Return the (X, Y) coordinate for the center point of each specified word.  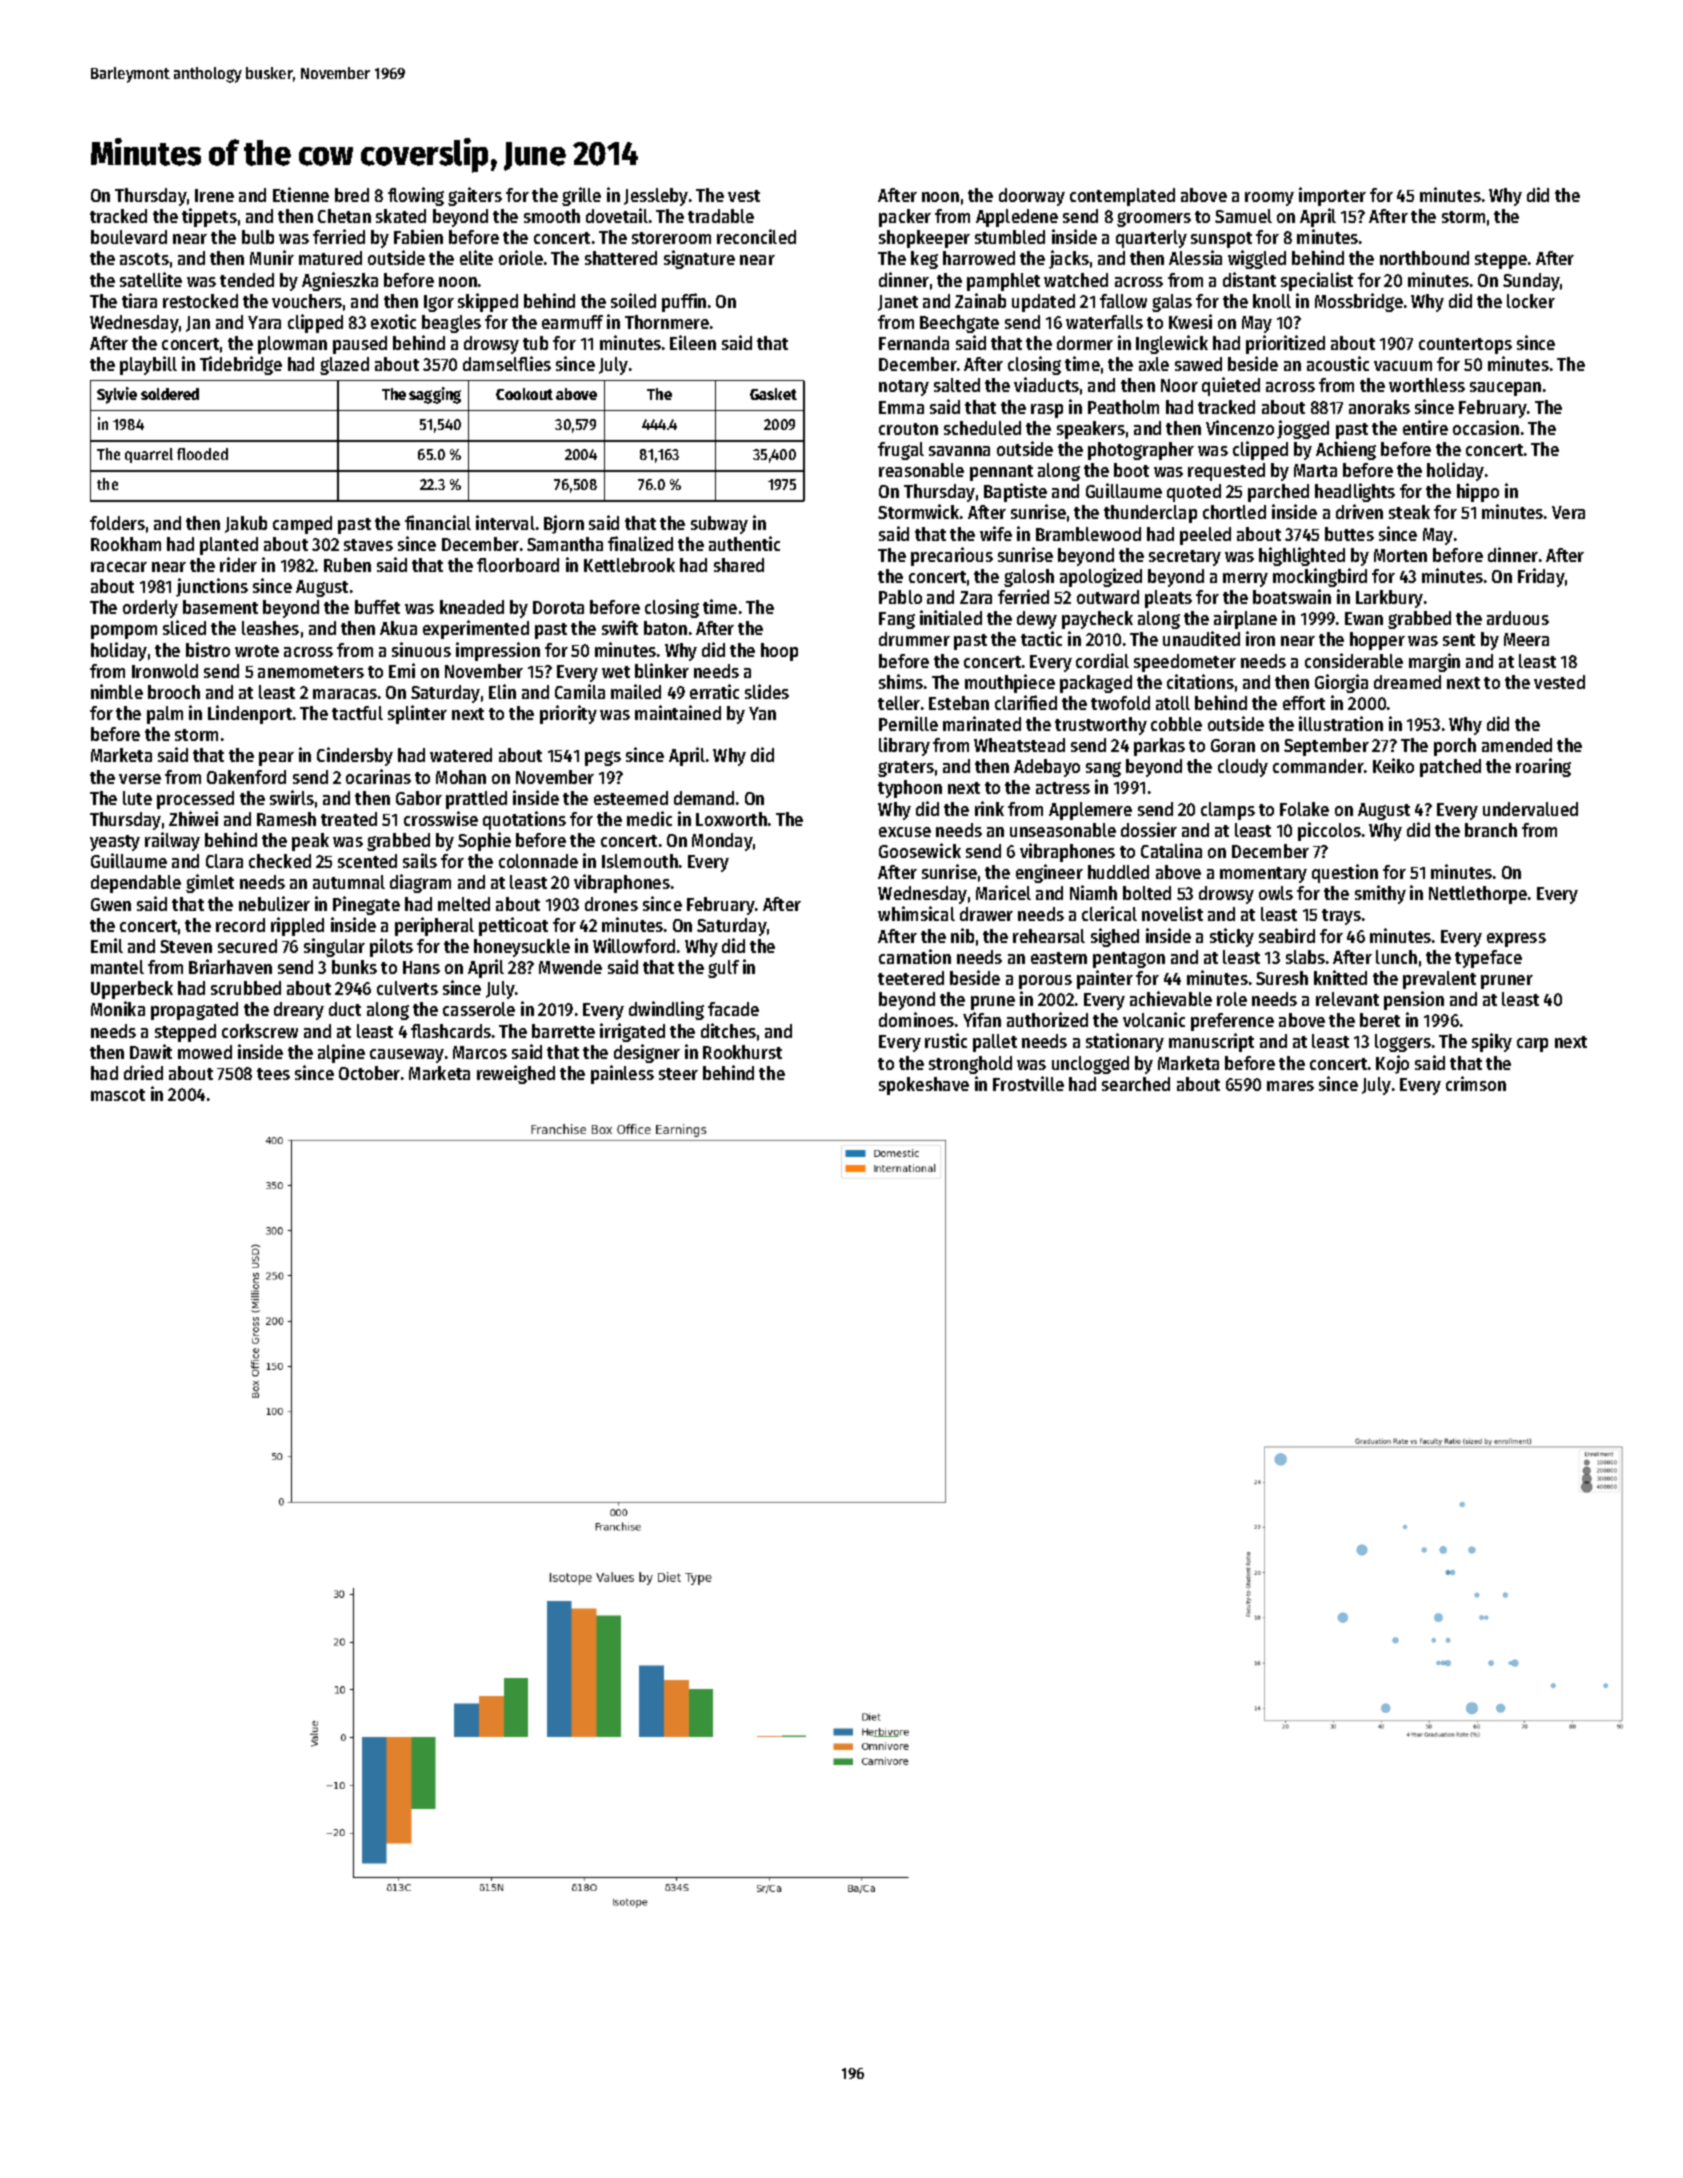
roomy (1269, 199)
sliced (184, 627)
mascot (118, 1095)
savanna (959, 451)
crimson (1476, 1083)
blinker (662, 670)
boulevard (129, 237)
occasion (1486, 427)
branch (1491, 830)
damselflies (507, 363)
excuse (905, 832)
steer (678, 1074)
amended (1517, 745)
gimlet (210, 883)
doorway (1032, 197)
